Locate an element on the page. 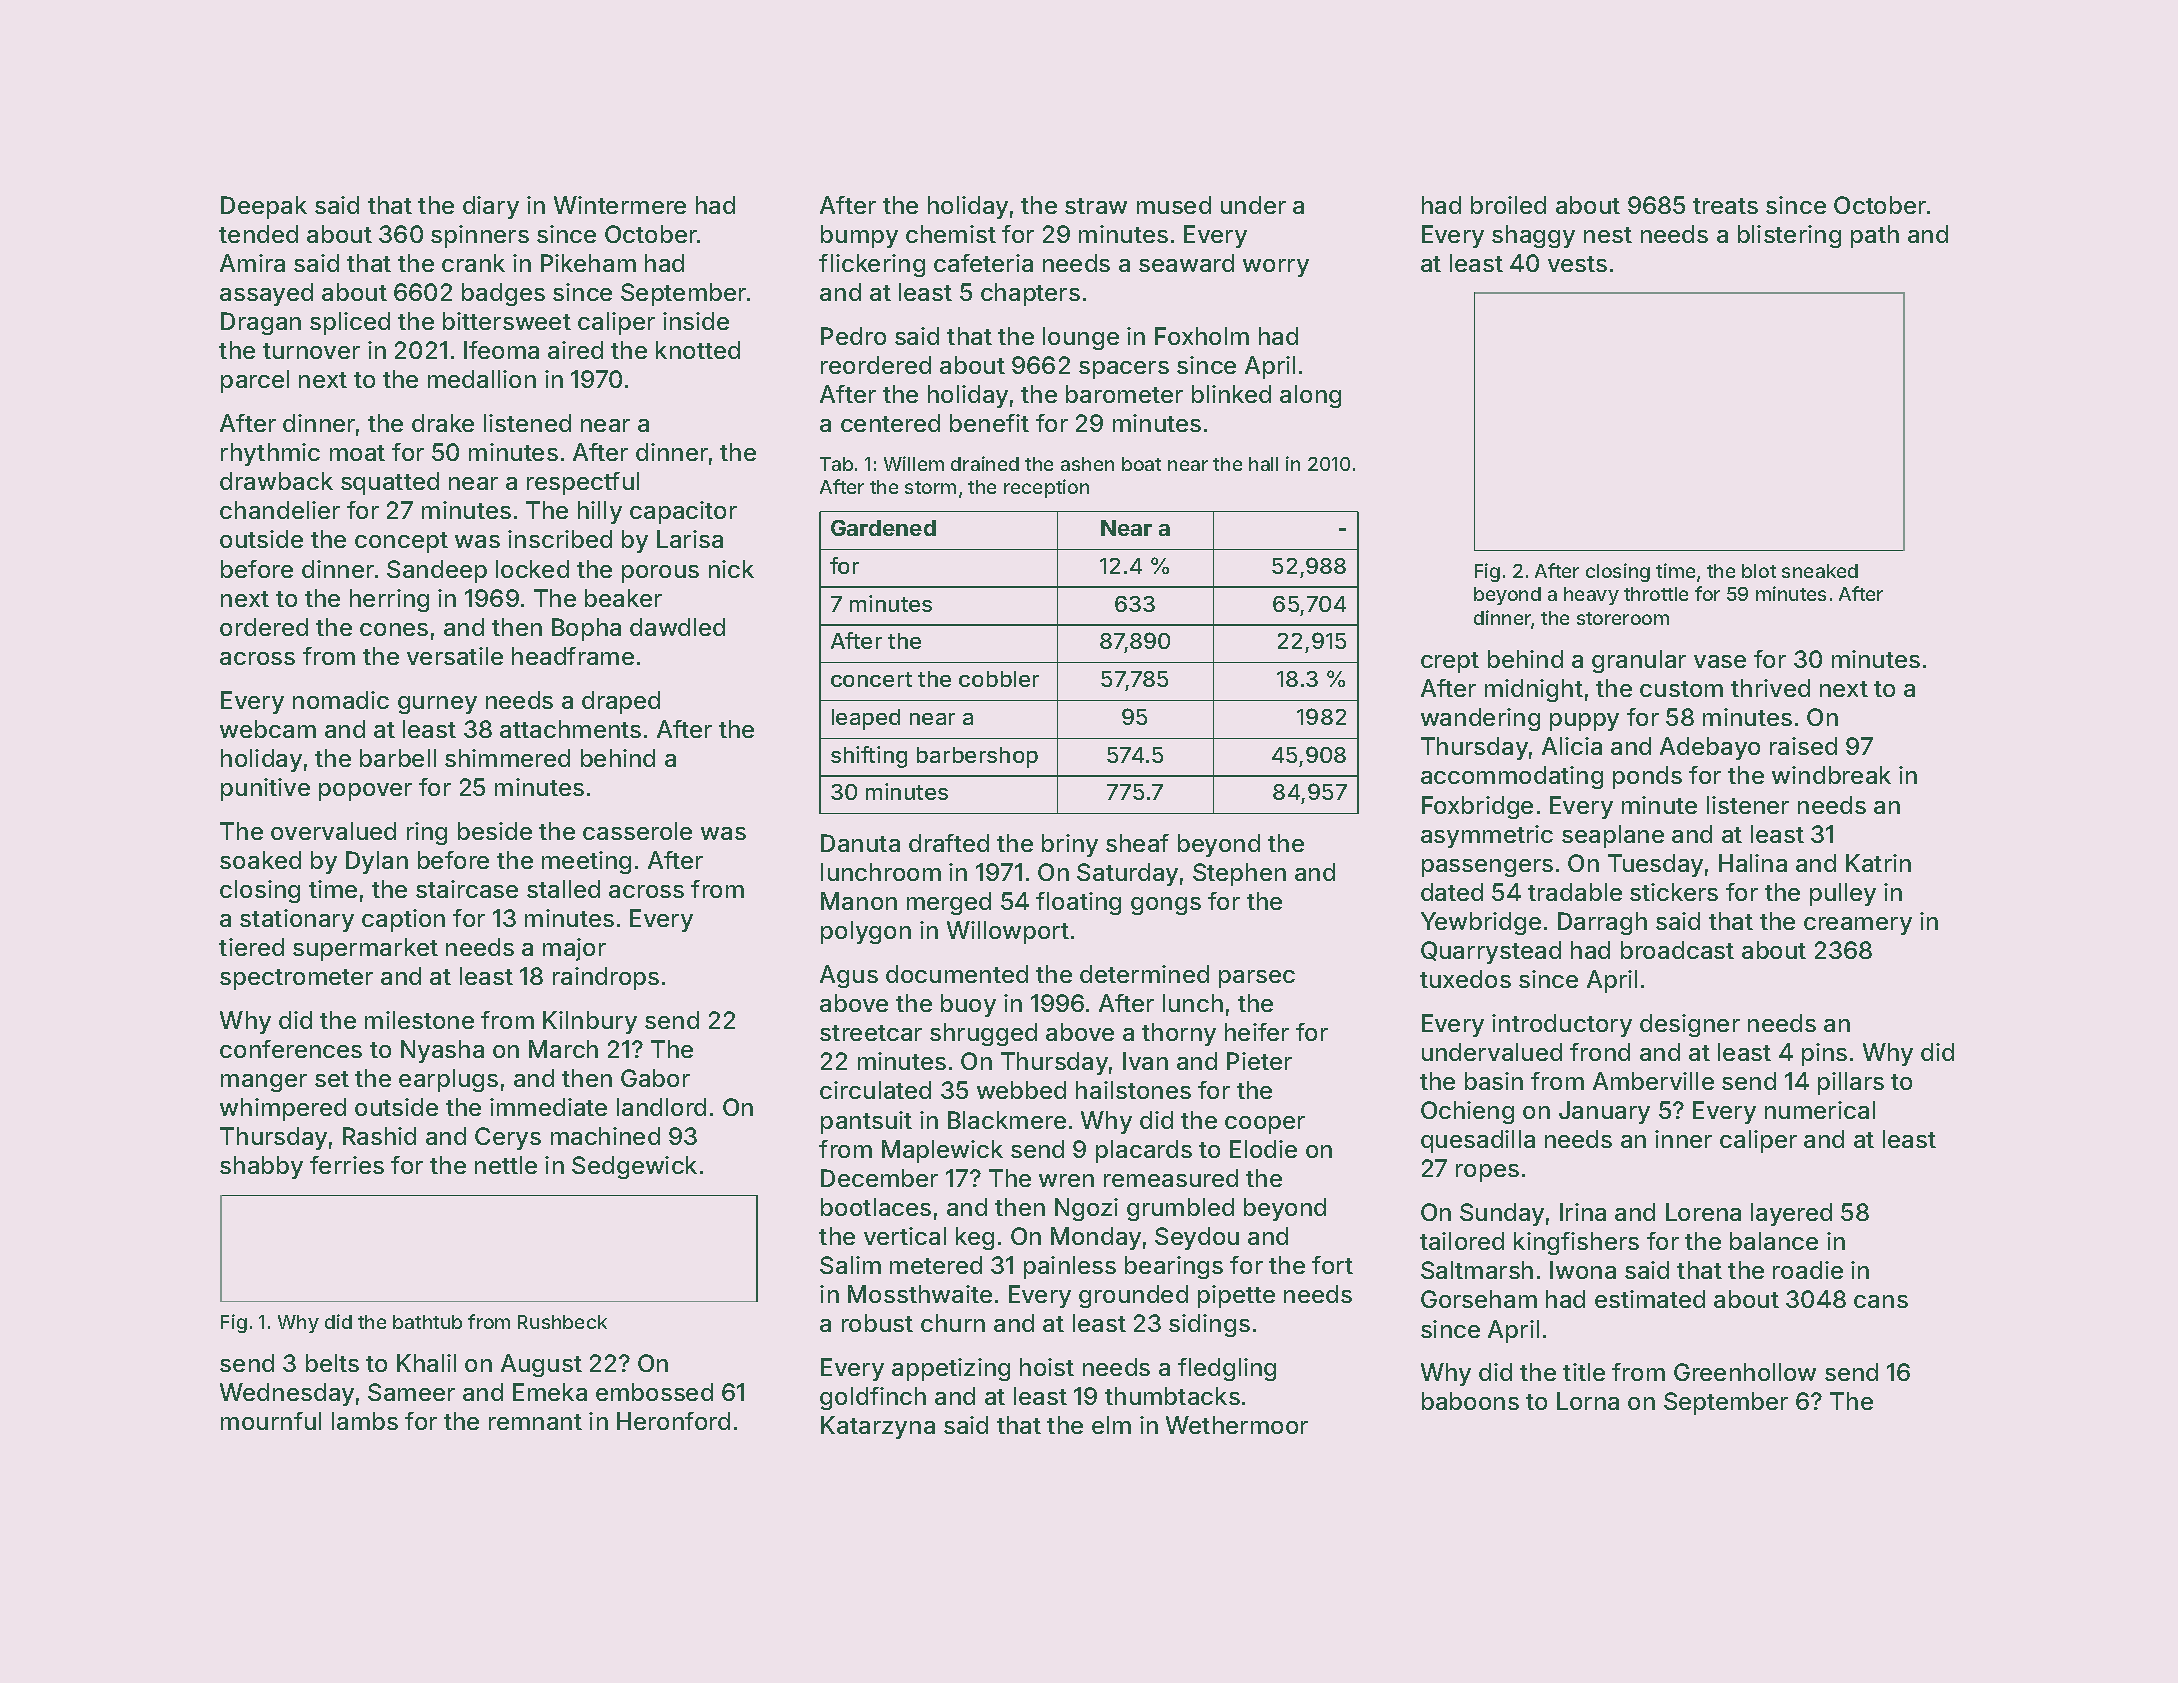 The height and width of the image is (1683, 2178). listened is located at coordinates (527, 423).
